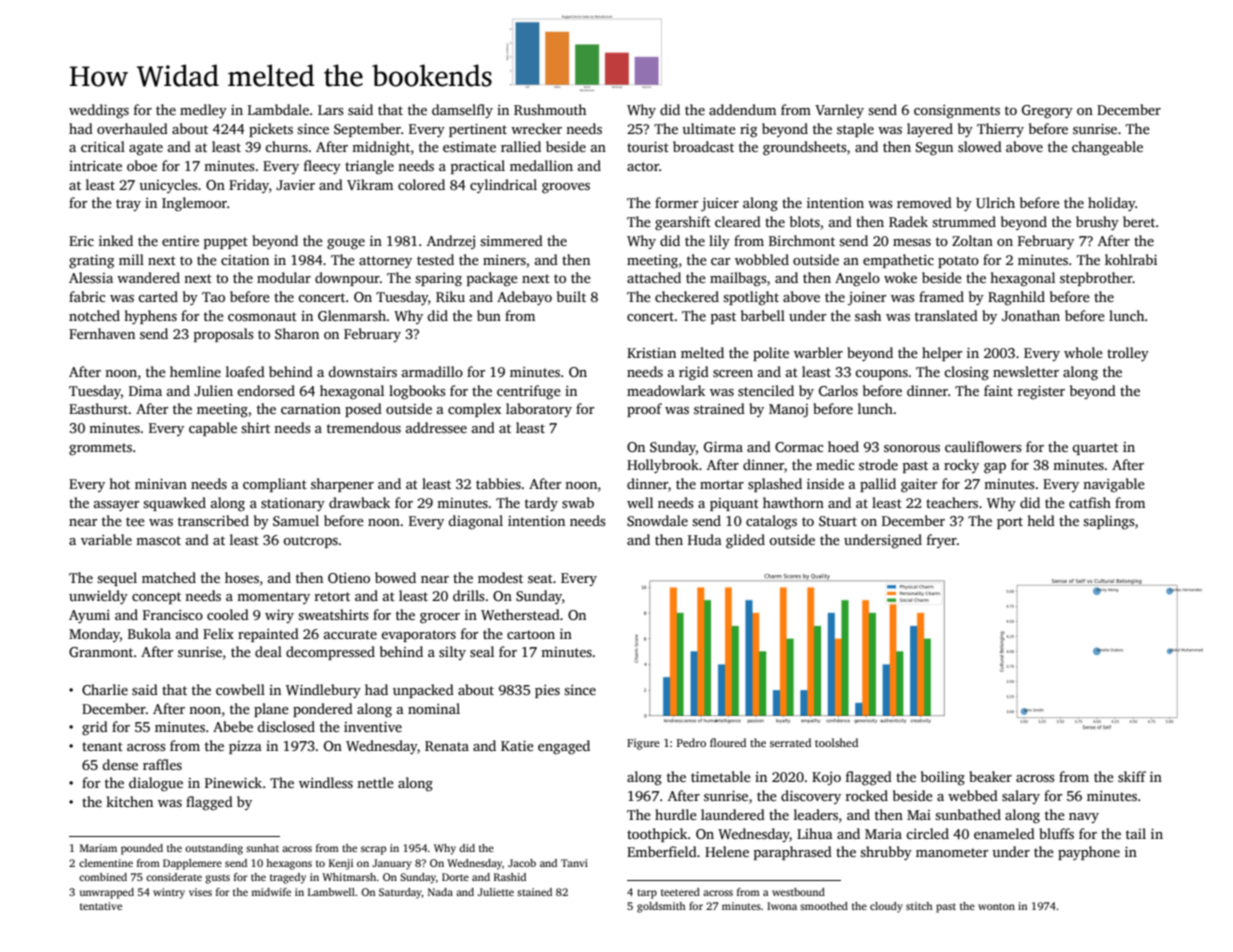 This screenshot has width=1233, height=952. Describe the element at coordinates (271, 892) in the screenshot. I see `midwife` at that location.
